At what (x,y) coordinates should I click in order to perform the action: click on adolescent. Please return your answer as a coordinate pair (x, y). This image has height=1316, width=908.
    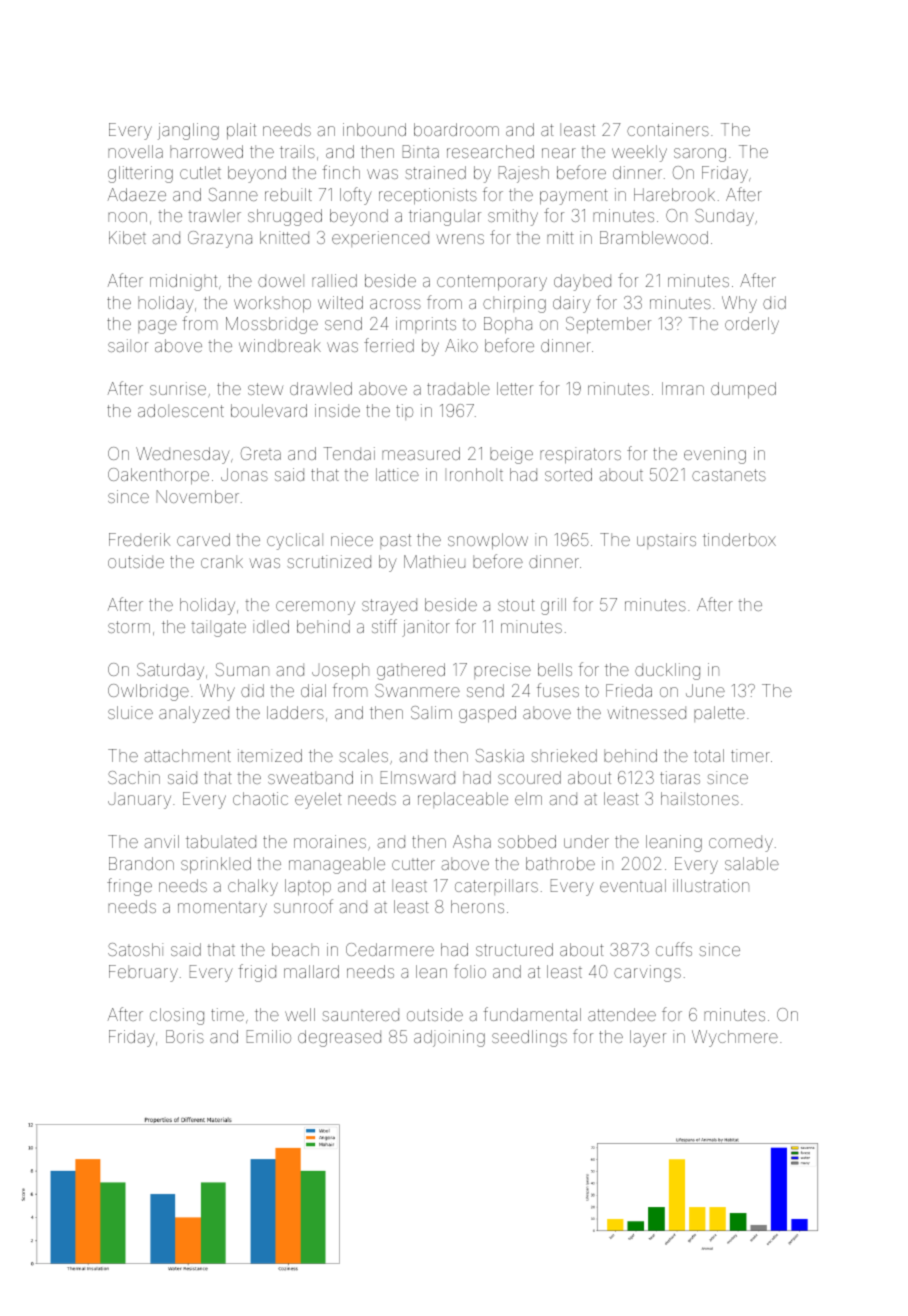
    Looking at the image, I should click on (181, 410).
